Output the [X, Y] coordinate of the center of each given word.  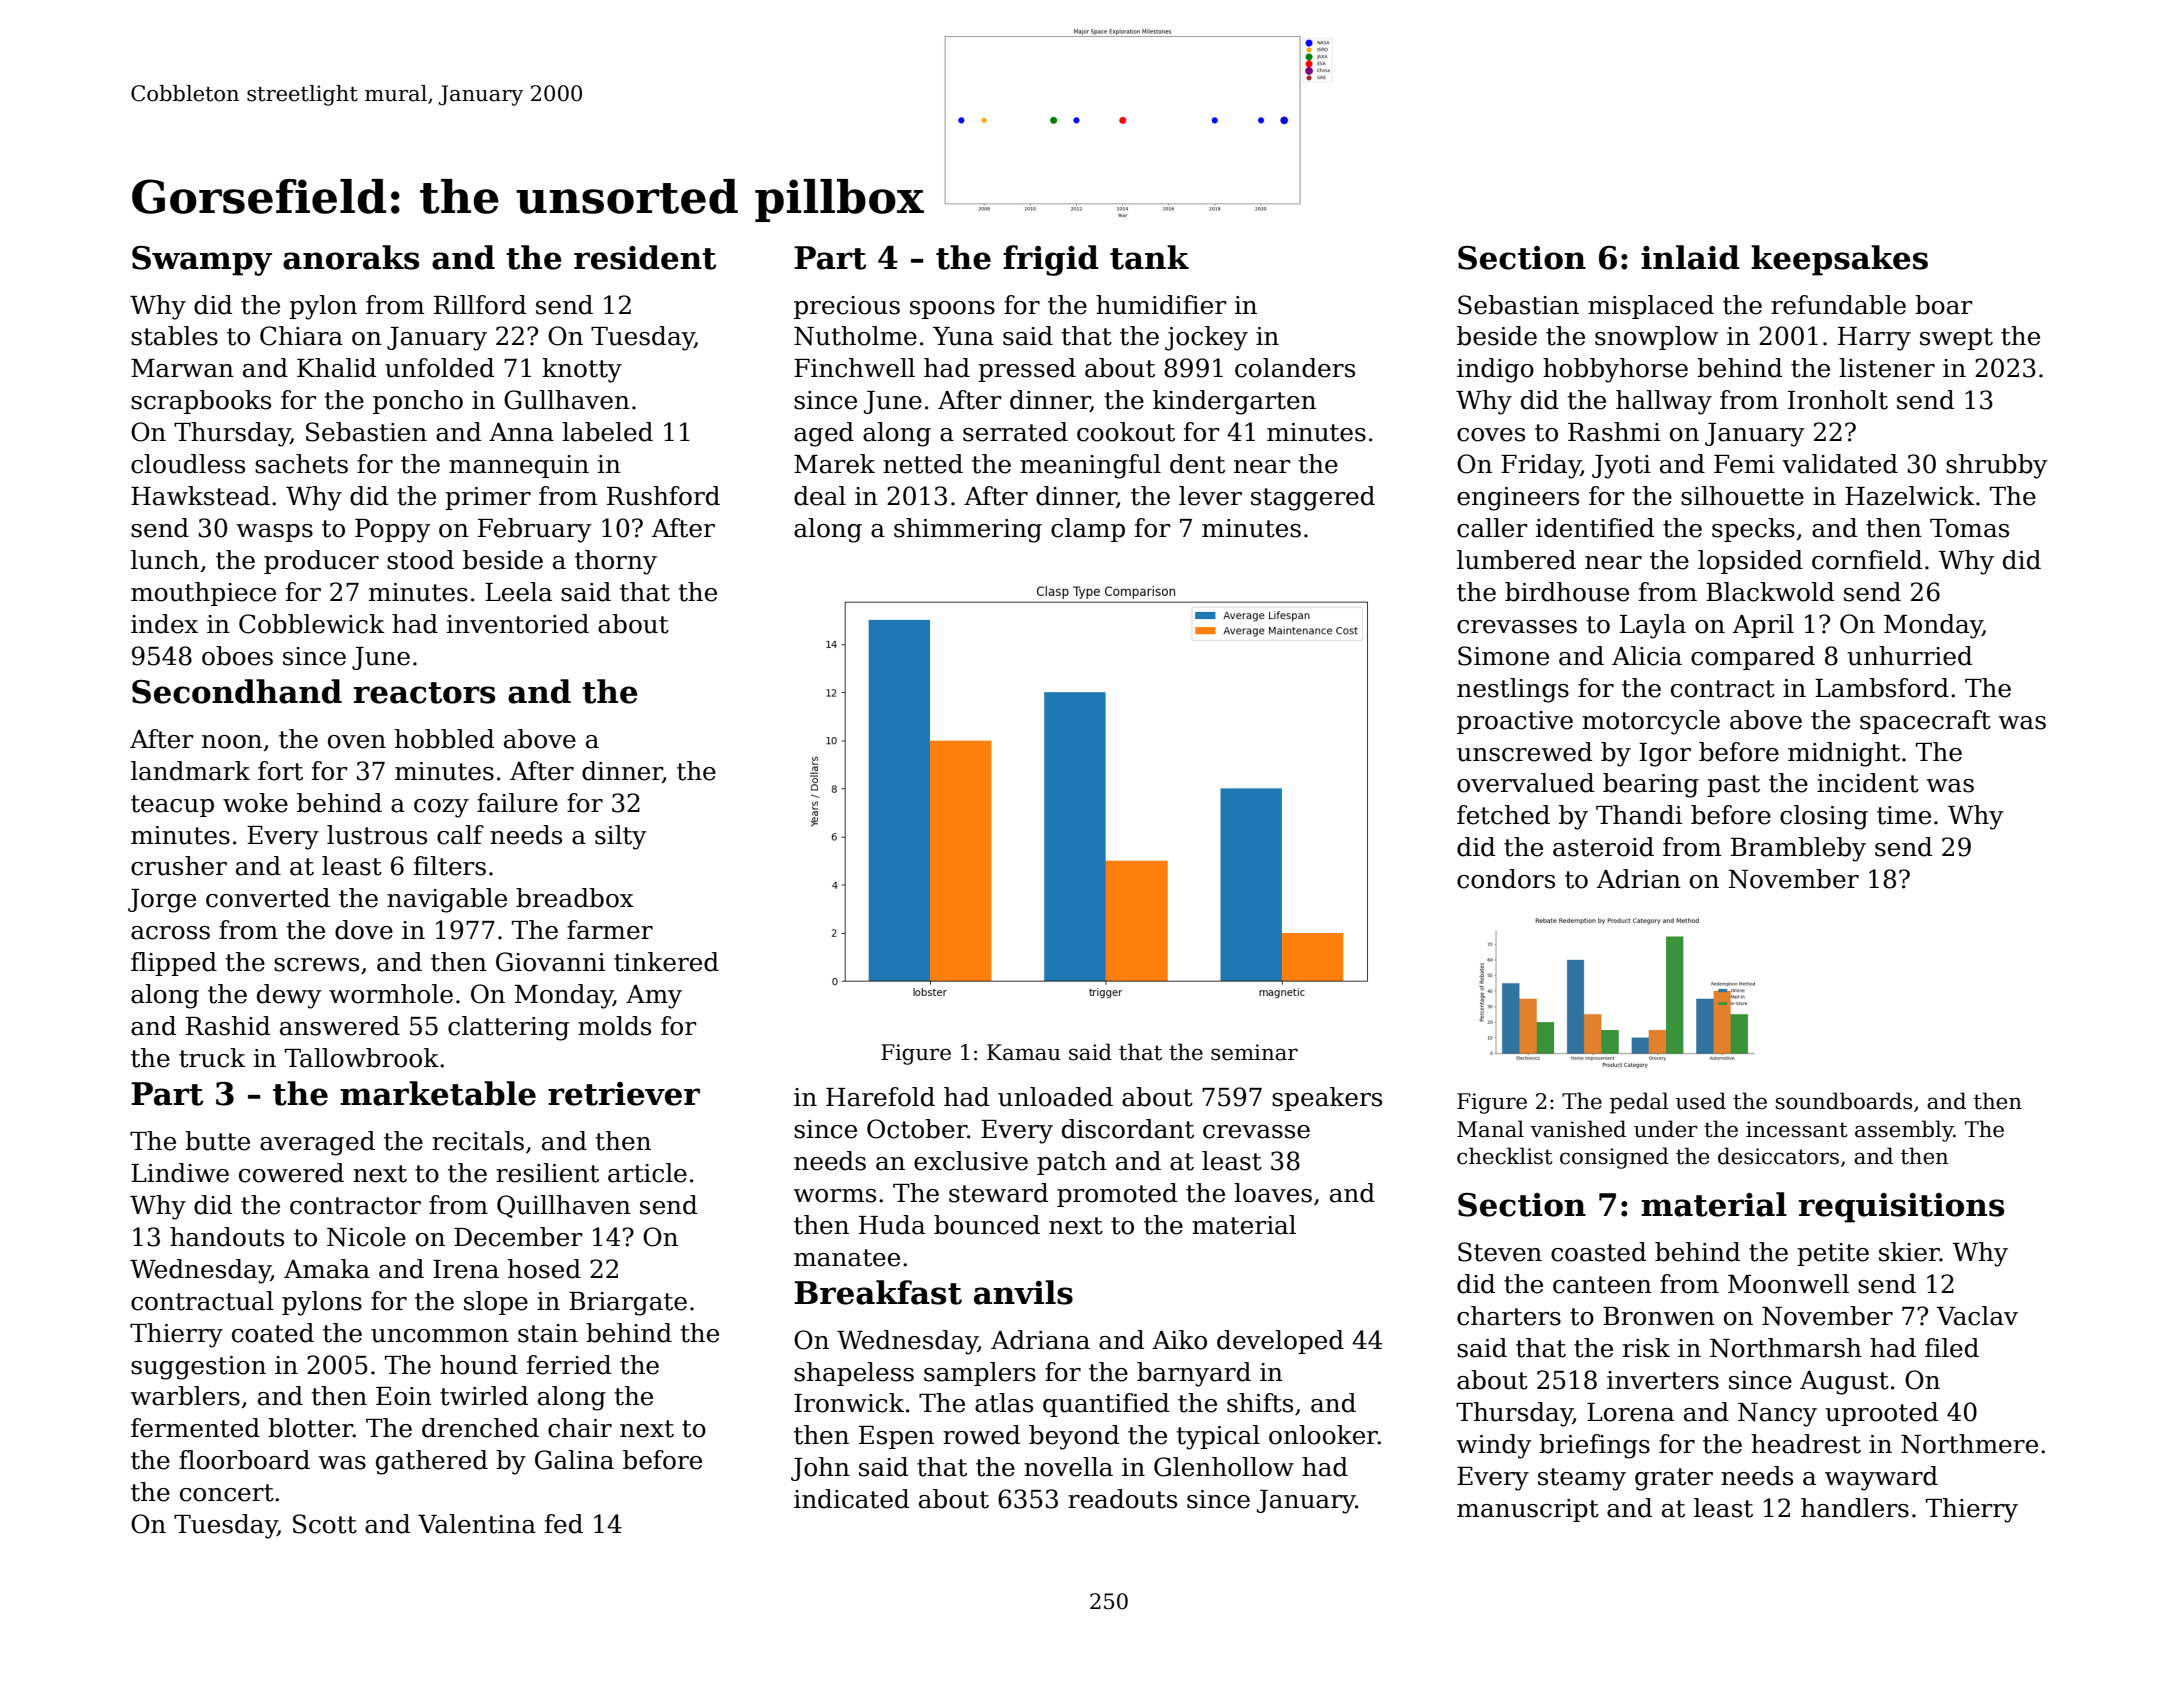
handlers [1855, 1508]
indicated [851, 1499]
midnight [1844, 754]
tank [1149, 257]
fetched [1503, 815]
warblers [185, 1396]
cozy [441, 808]
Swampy [202, 261]
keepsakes [1839, 260]
